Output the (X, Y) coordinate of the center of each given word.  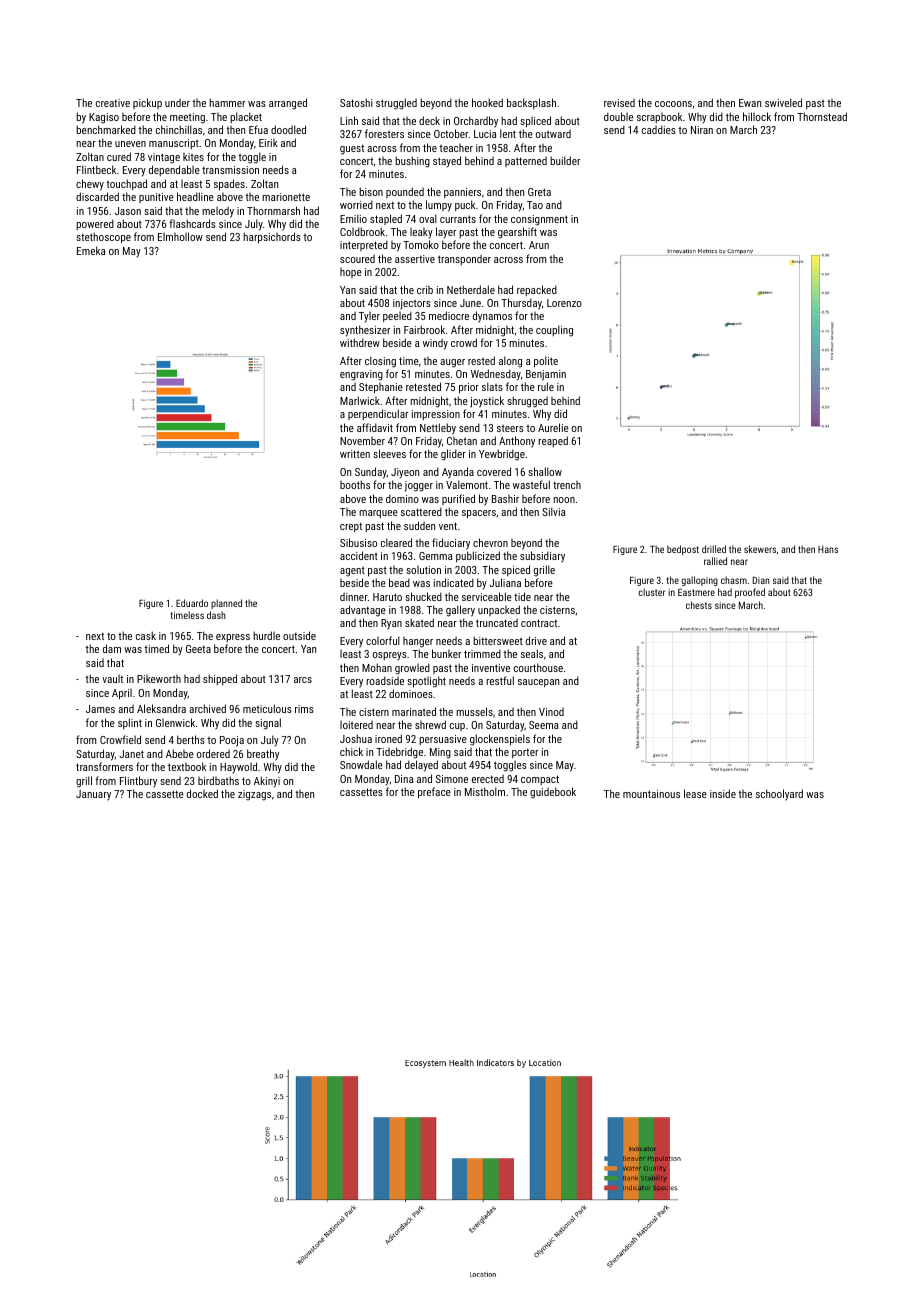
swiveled (783, 102)
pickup (147, 103)
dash (216, 615)
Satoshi (356, 102)
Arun (539, 245)
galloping (699, 581)
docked (202, 793)
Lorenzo (564, 303)
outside (299, 635)
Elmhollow (180, 236)
